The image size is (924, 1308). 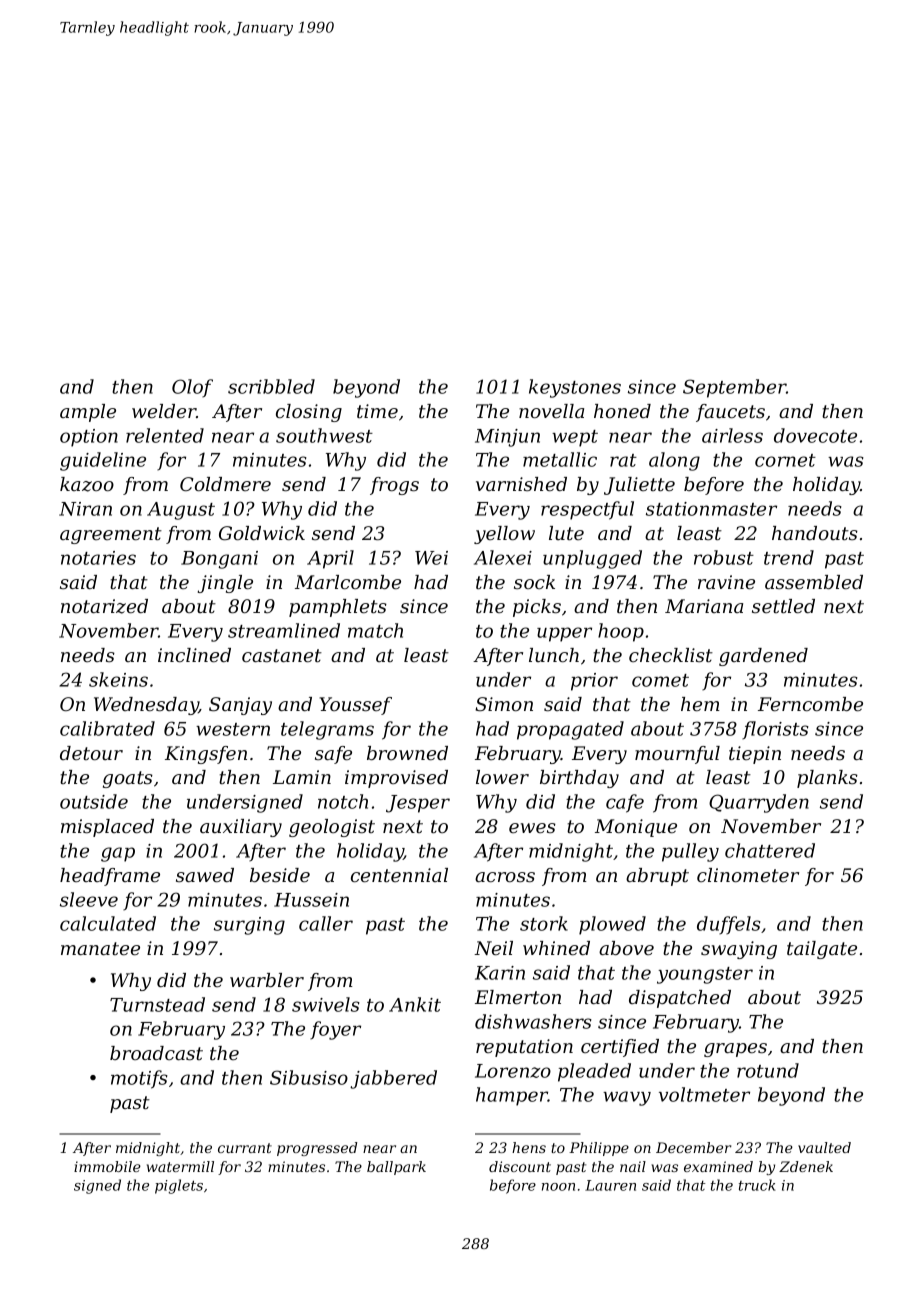 What do you see at coordinates (205, 875) in the screenshot?
I see `sawed` at bounding box center [205, 875].
